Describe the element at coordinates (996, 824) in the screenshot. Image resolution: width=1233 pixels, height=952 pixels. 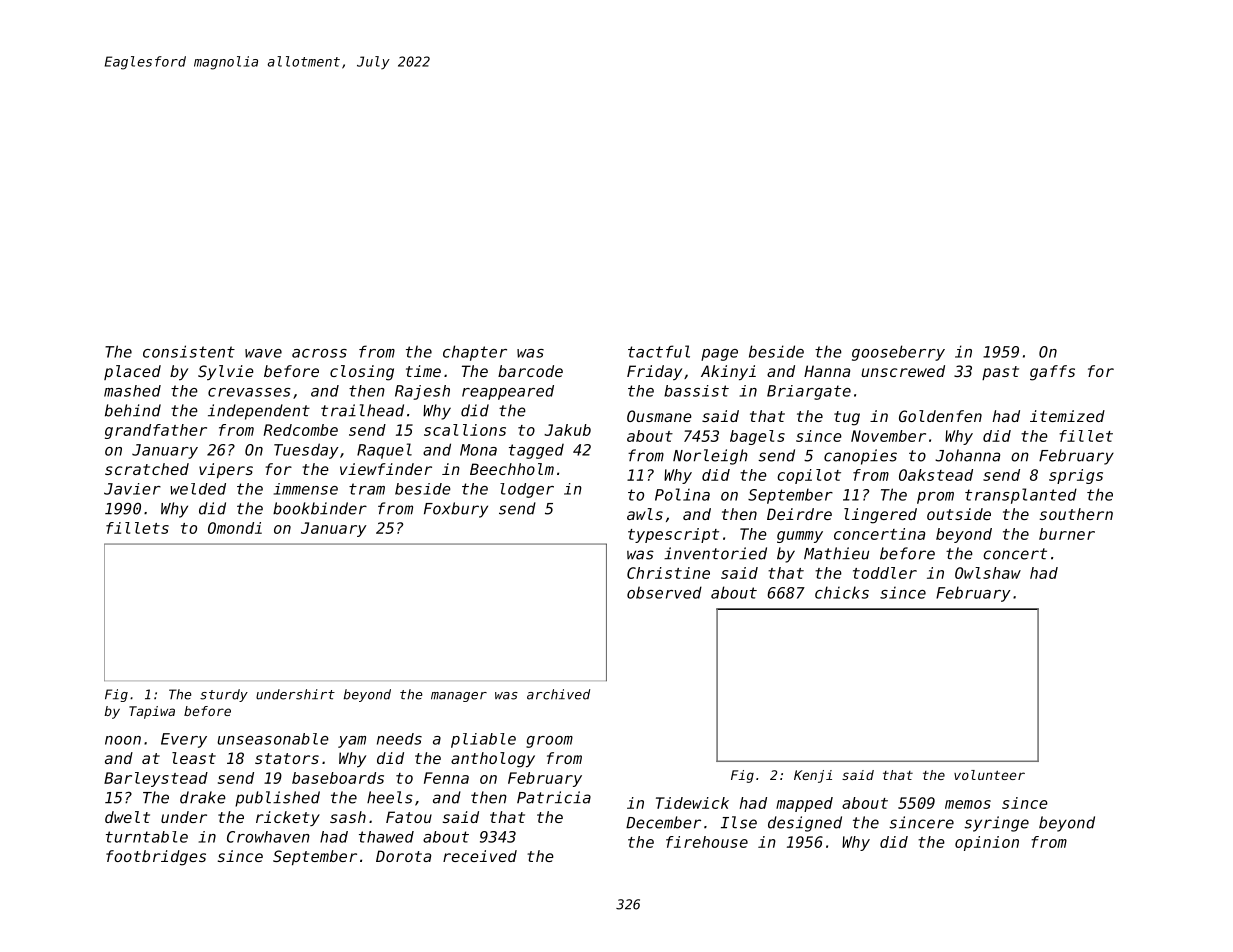
I see `syringe` at that location.
